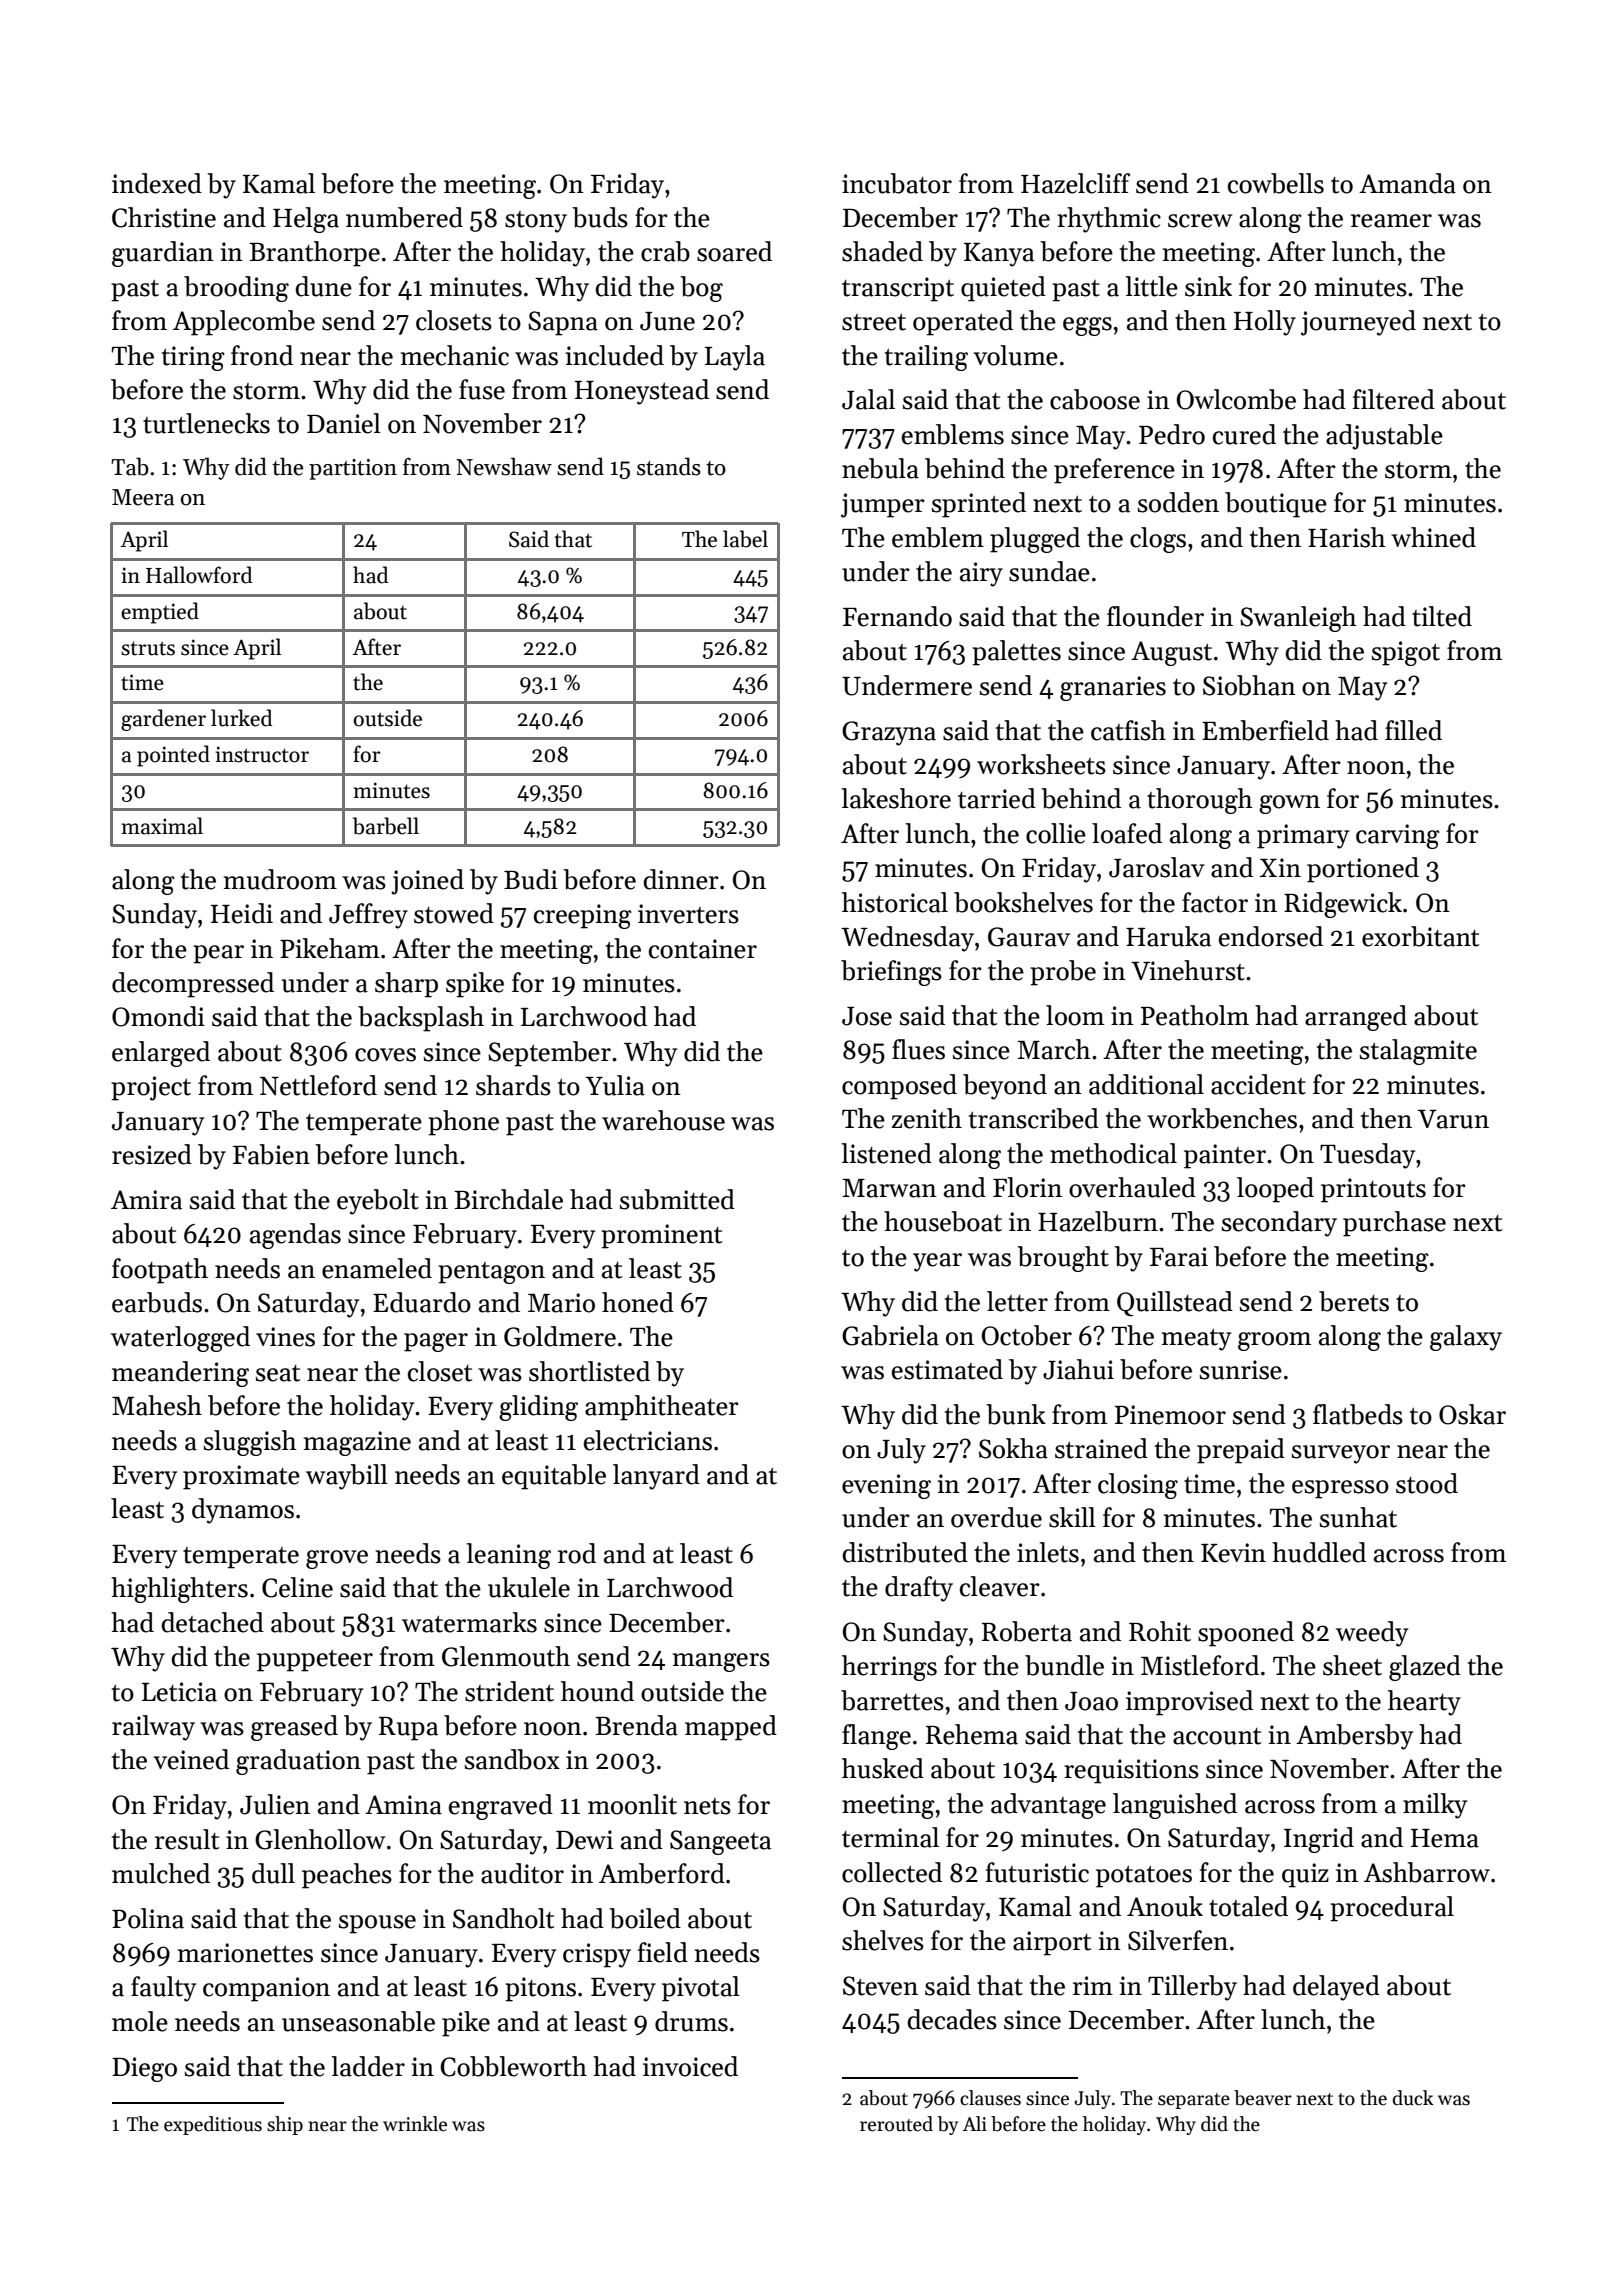  What do you see at coordinates (1343, 905) in the page?
I see `Ridgewick` at bounding box center [1343, 905].
